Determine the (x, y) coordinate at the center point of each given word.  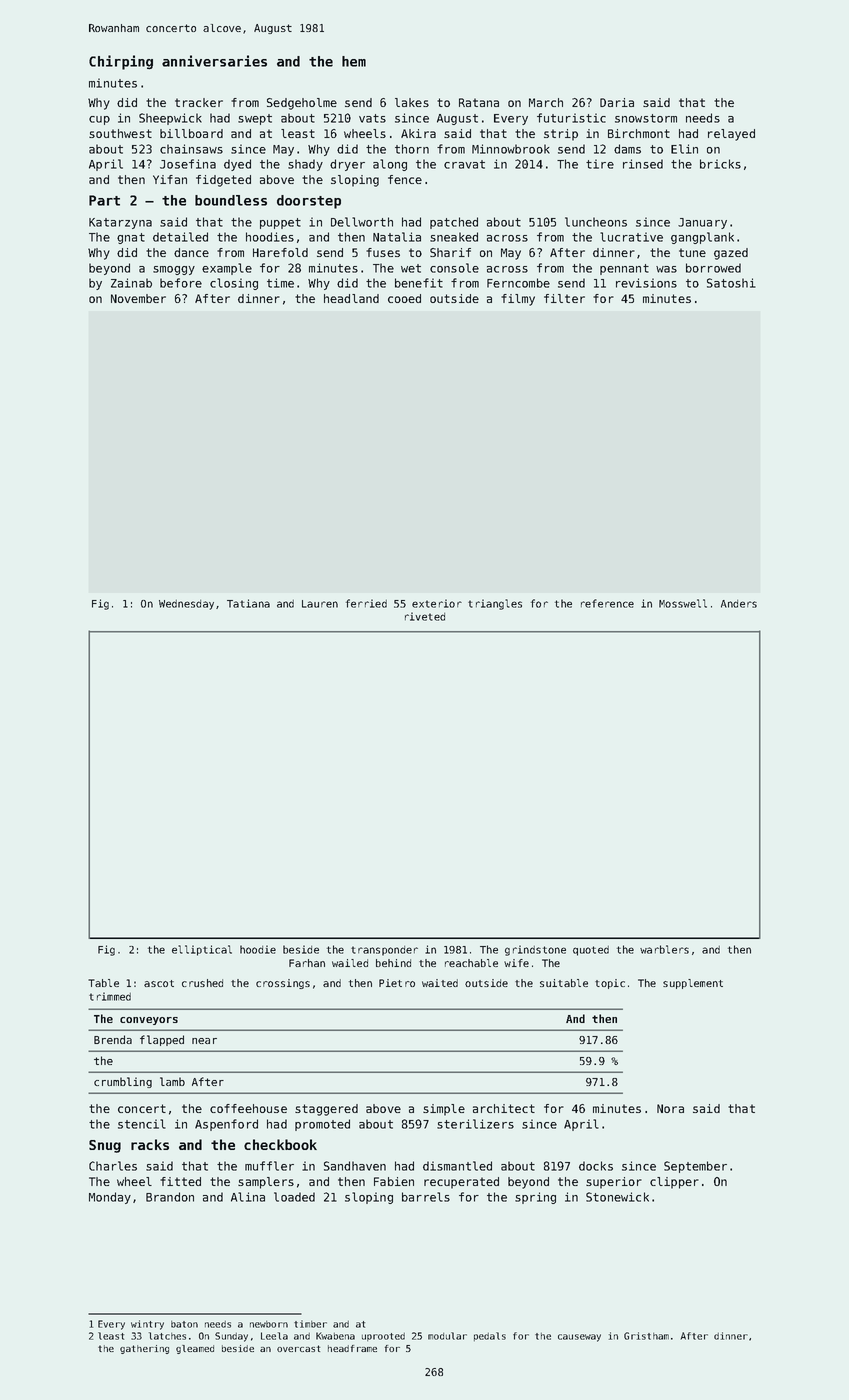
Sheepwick (170, 119)
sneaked (454, 237)
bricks (720, 164)
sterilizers (475, 1124)
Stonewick (617, 1197)
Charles (113, 1166)
